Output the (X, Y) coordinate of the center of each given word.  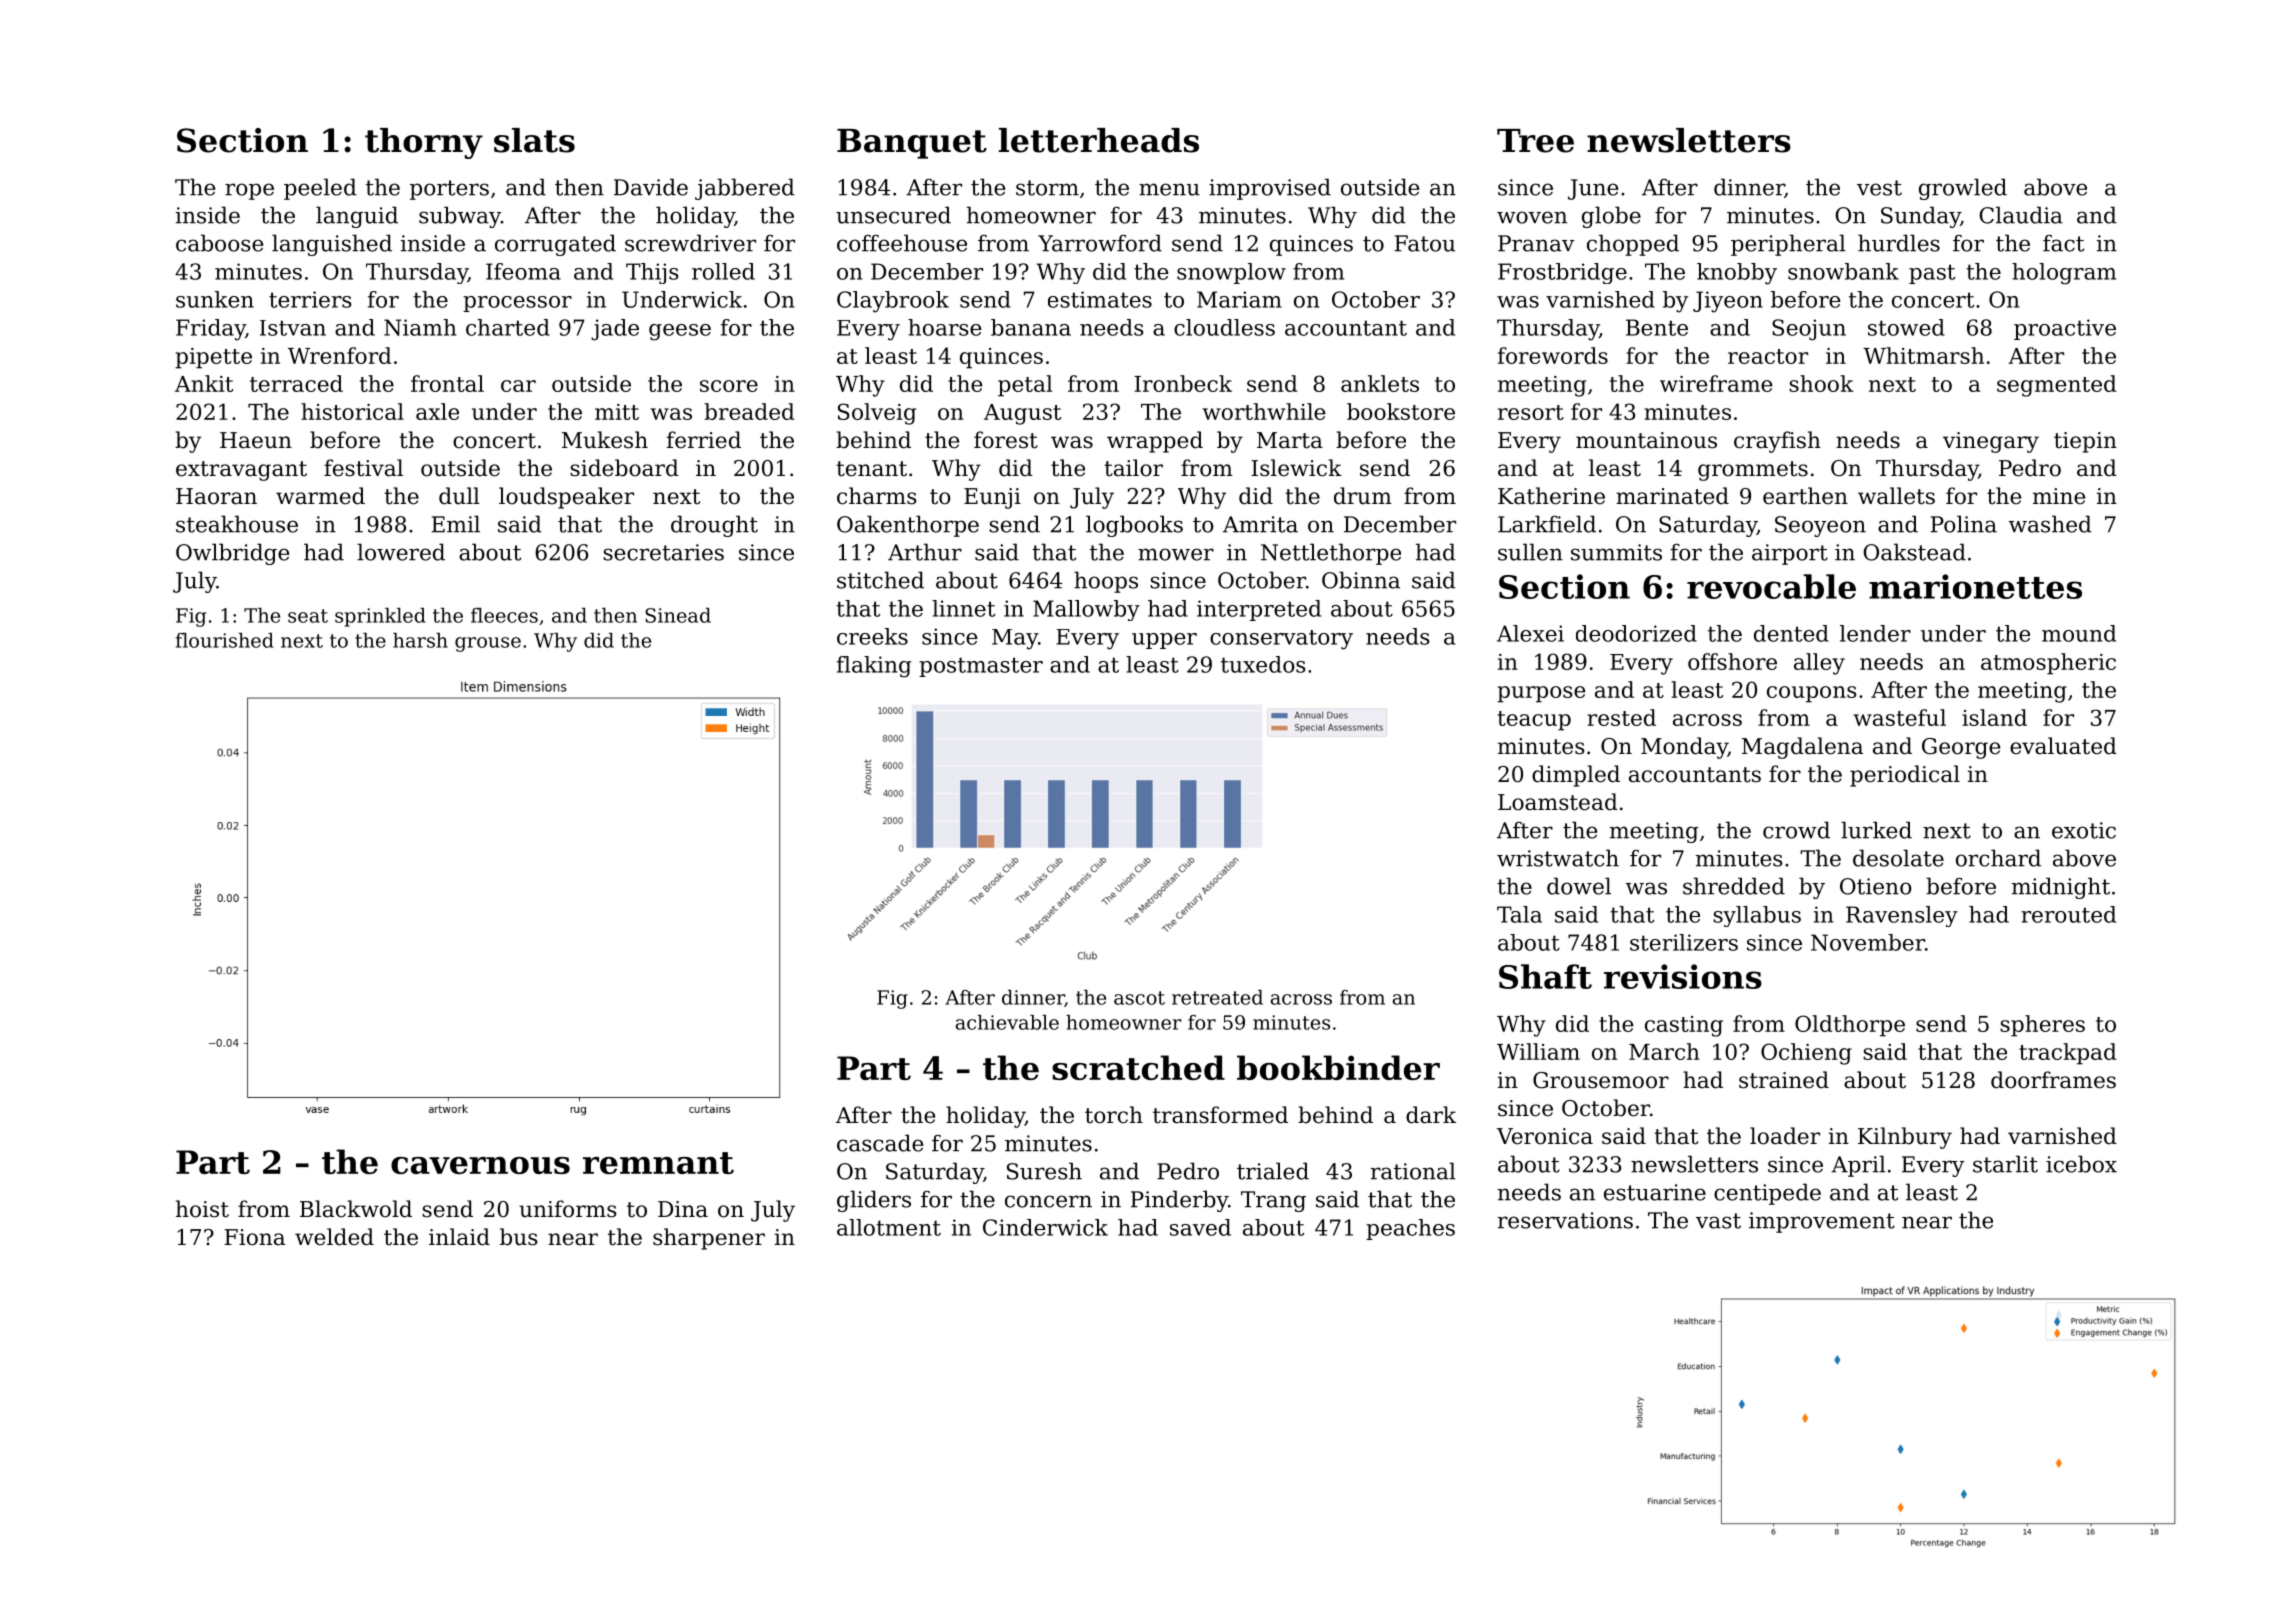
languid (357, 217)
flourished (225, 640)
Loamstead (1558, 802)
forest (1006, 440)
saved (1200, 1227)
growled (1963, 189)
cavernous (480, 1165)
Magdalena (1802, 748)
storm (1047, 188)
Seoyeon (1820, 526)
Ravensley (1902, 916)
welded (334, 1237)
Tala (1519, 914)
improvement (1822, 1222)
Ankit (204, 383)
